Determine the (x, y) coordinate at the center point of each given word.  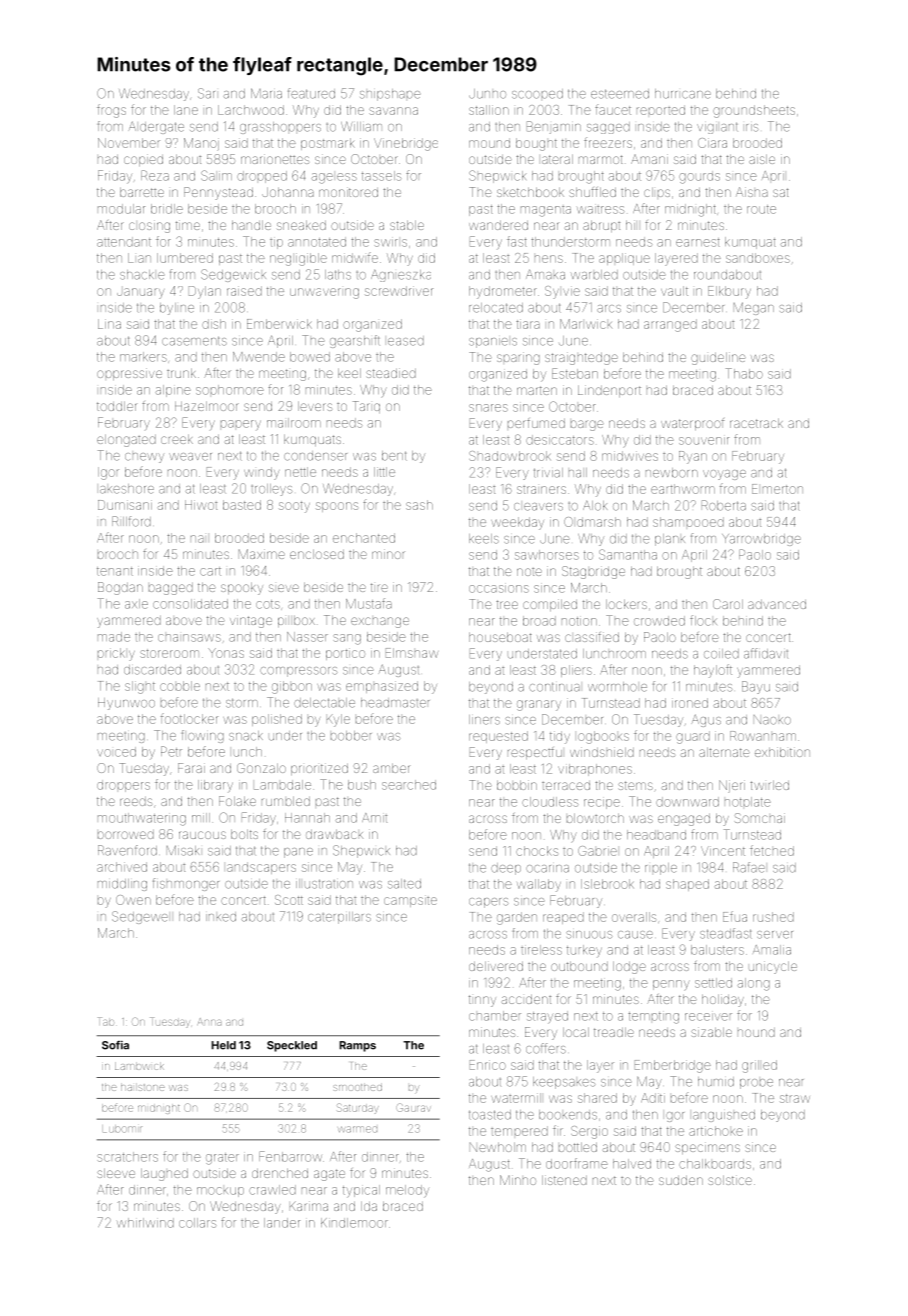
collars (197, 1223)
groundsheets (754, 111)
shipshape (390, 95)
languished (724, 1116)
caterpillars (339, 918)
